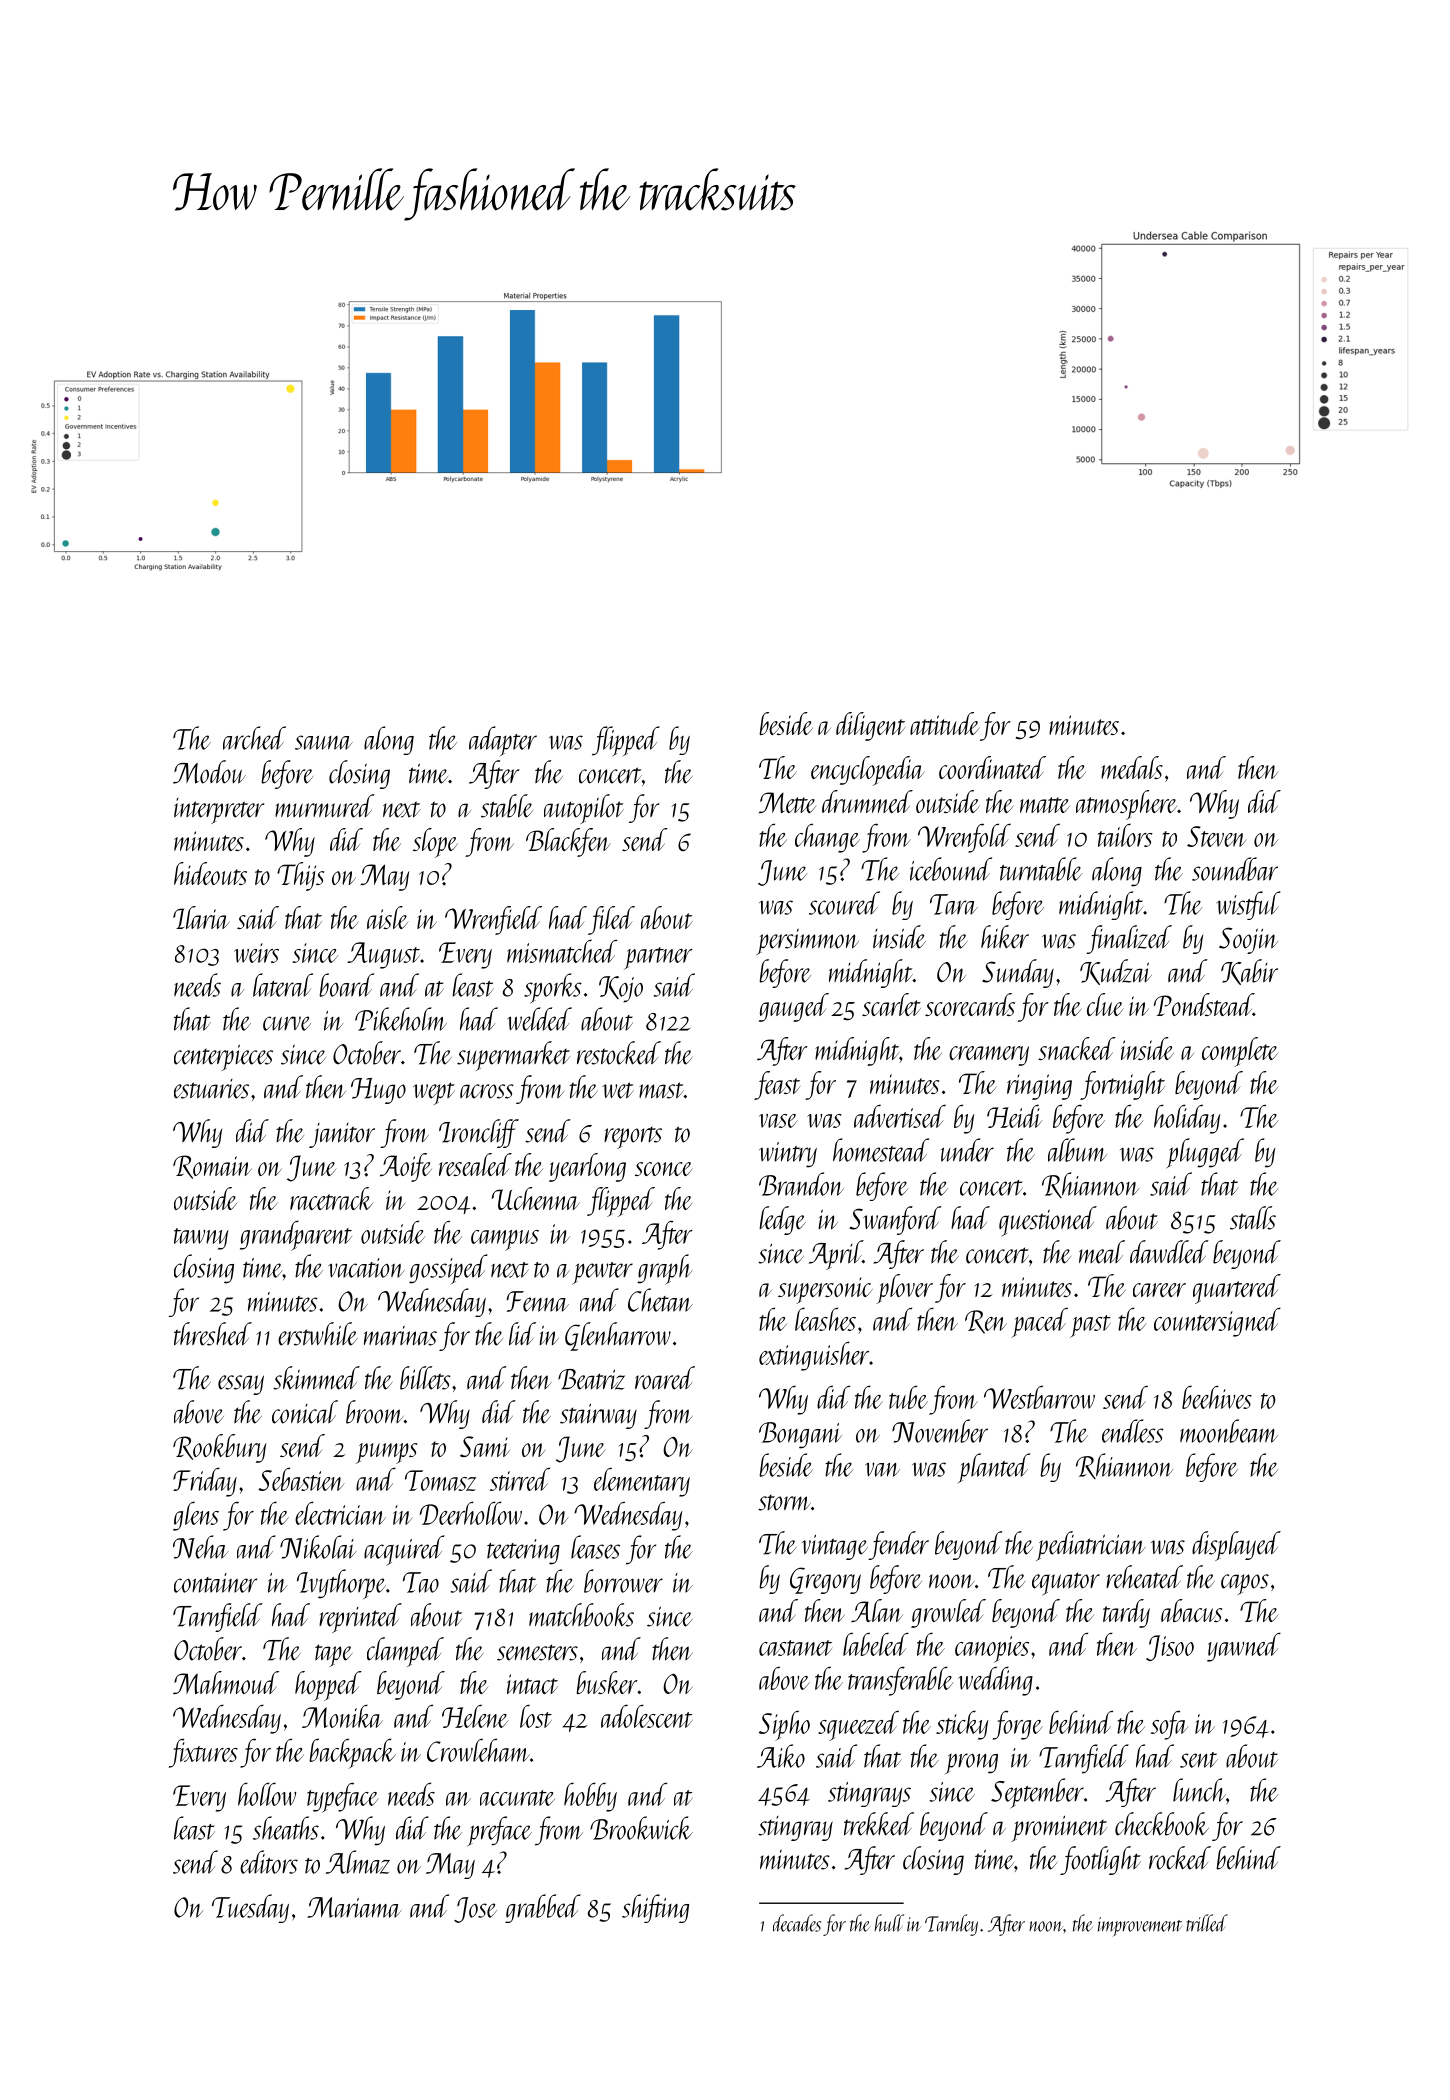 The height and width of the image is (2100, 1450). Describe the element at coordinates (254, 738) in the image. I see `arched` at that location.
